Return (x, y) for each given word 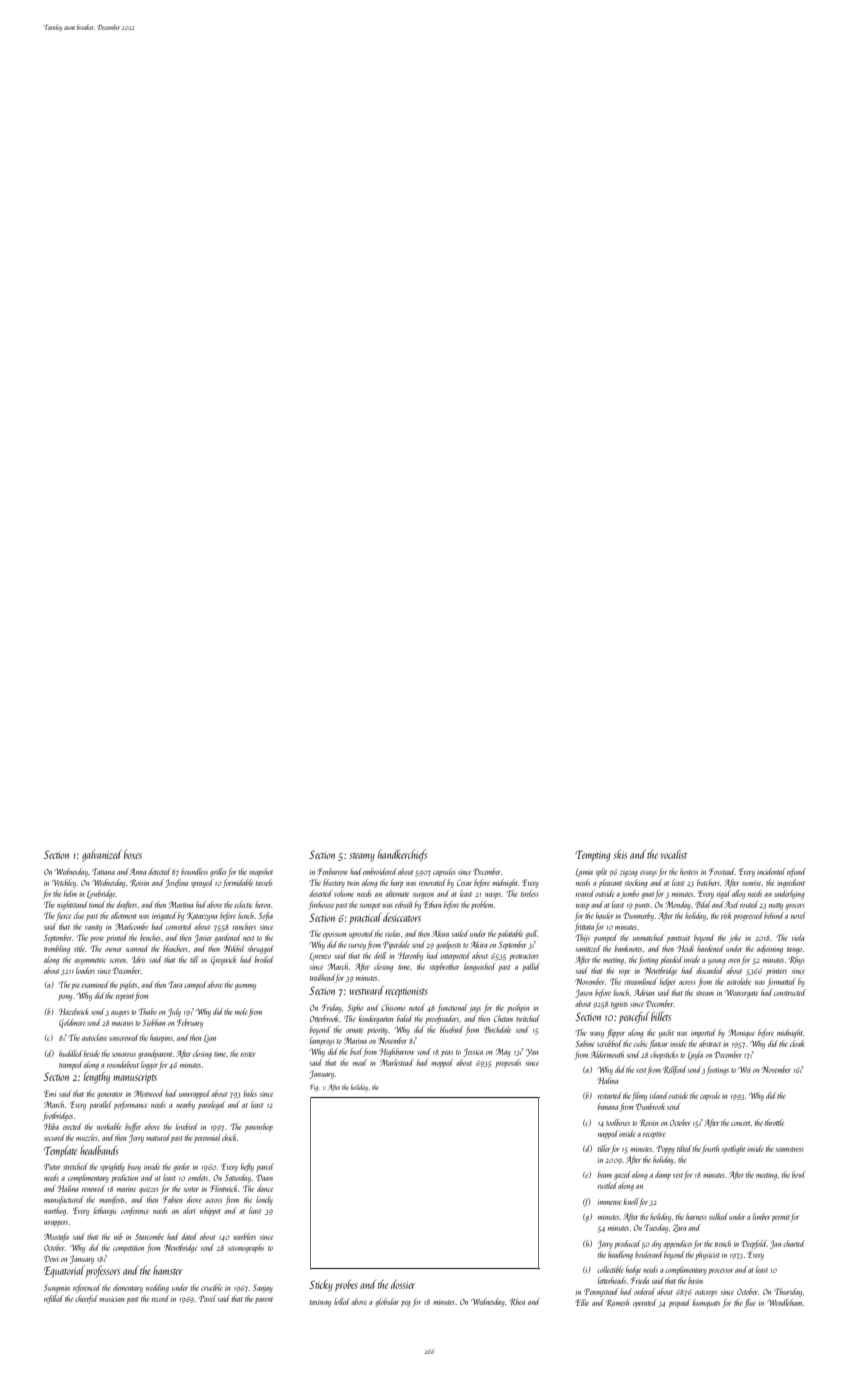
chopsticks (664, 1055)
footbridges (58, 1116)
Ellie (582, 1302)
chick (229, 1137)
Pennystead (601, 1292)
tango (794, 950)
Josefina (176, 883)
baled (405, 1018)
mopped (442, 1063)
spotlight (733, 1149)
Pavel (207, 1298)
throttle (774, 1122)
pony (65, 998)
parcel (265, 1167)
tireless (530, 893)
